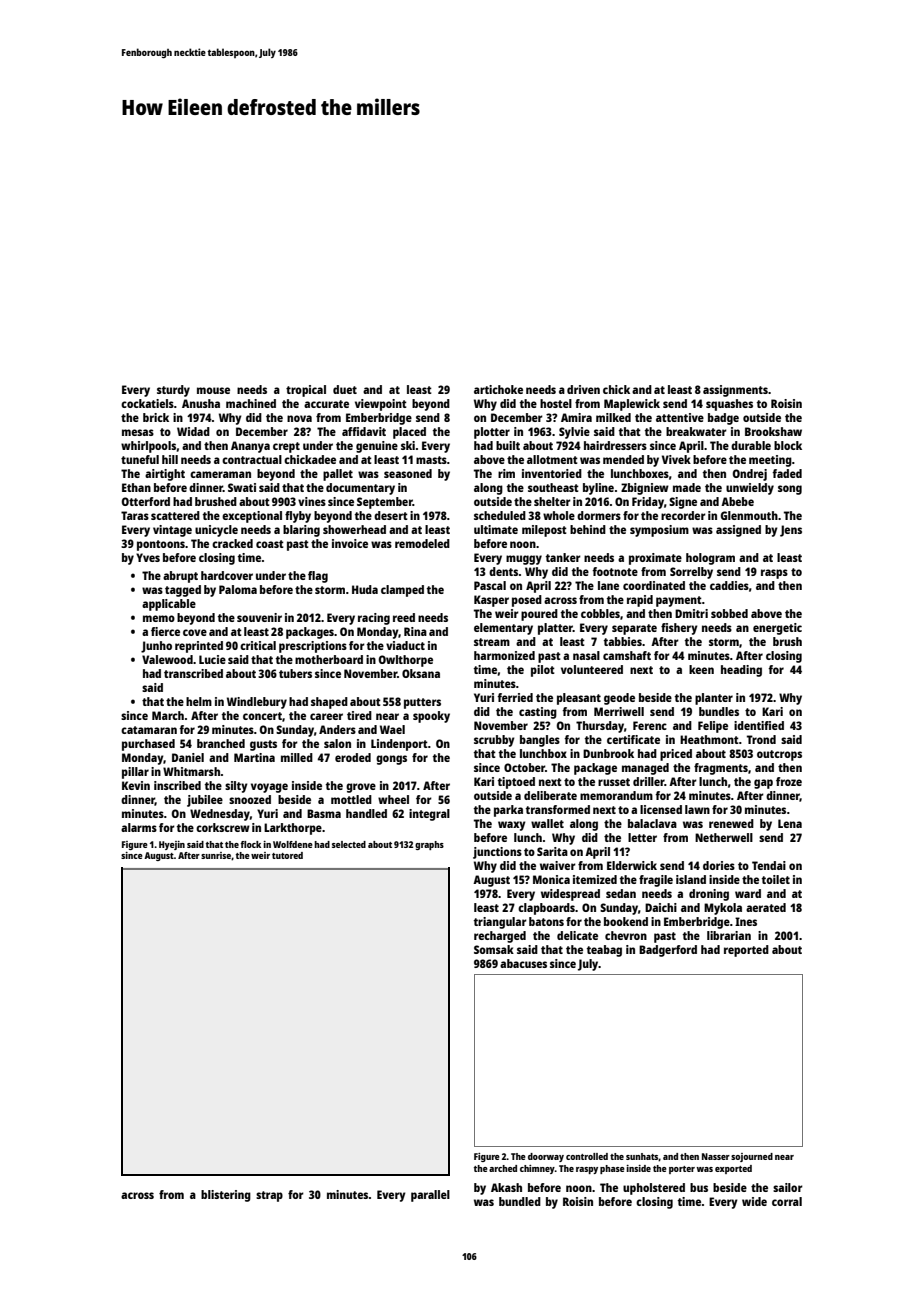  Describe the element at coordinates (172, 845) in the image. I see `Hyejin` at that location.
